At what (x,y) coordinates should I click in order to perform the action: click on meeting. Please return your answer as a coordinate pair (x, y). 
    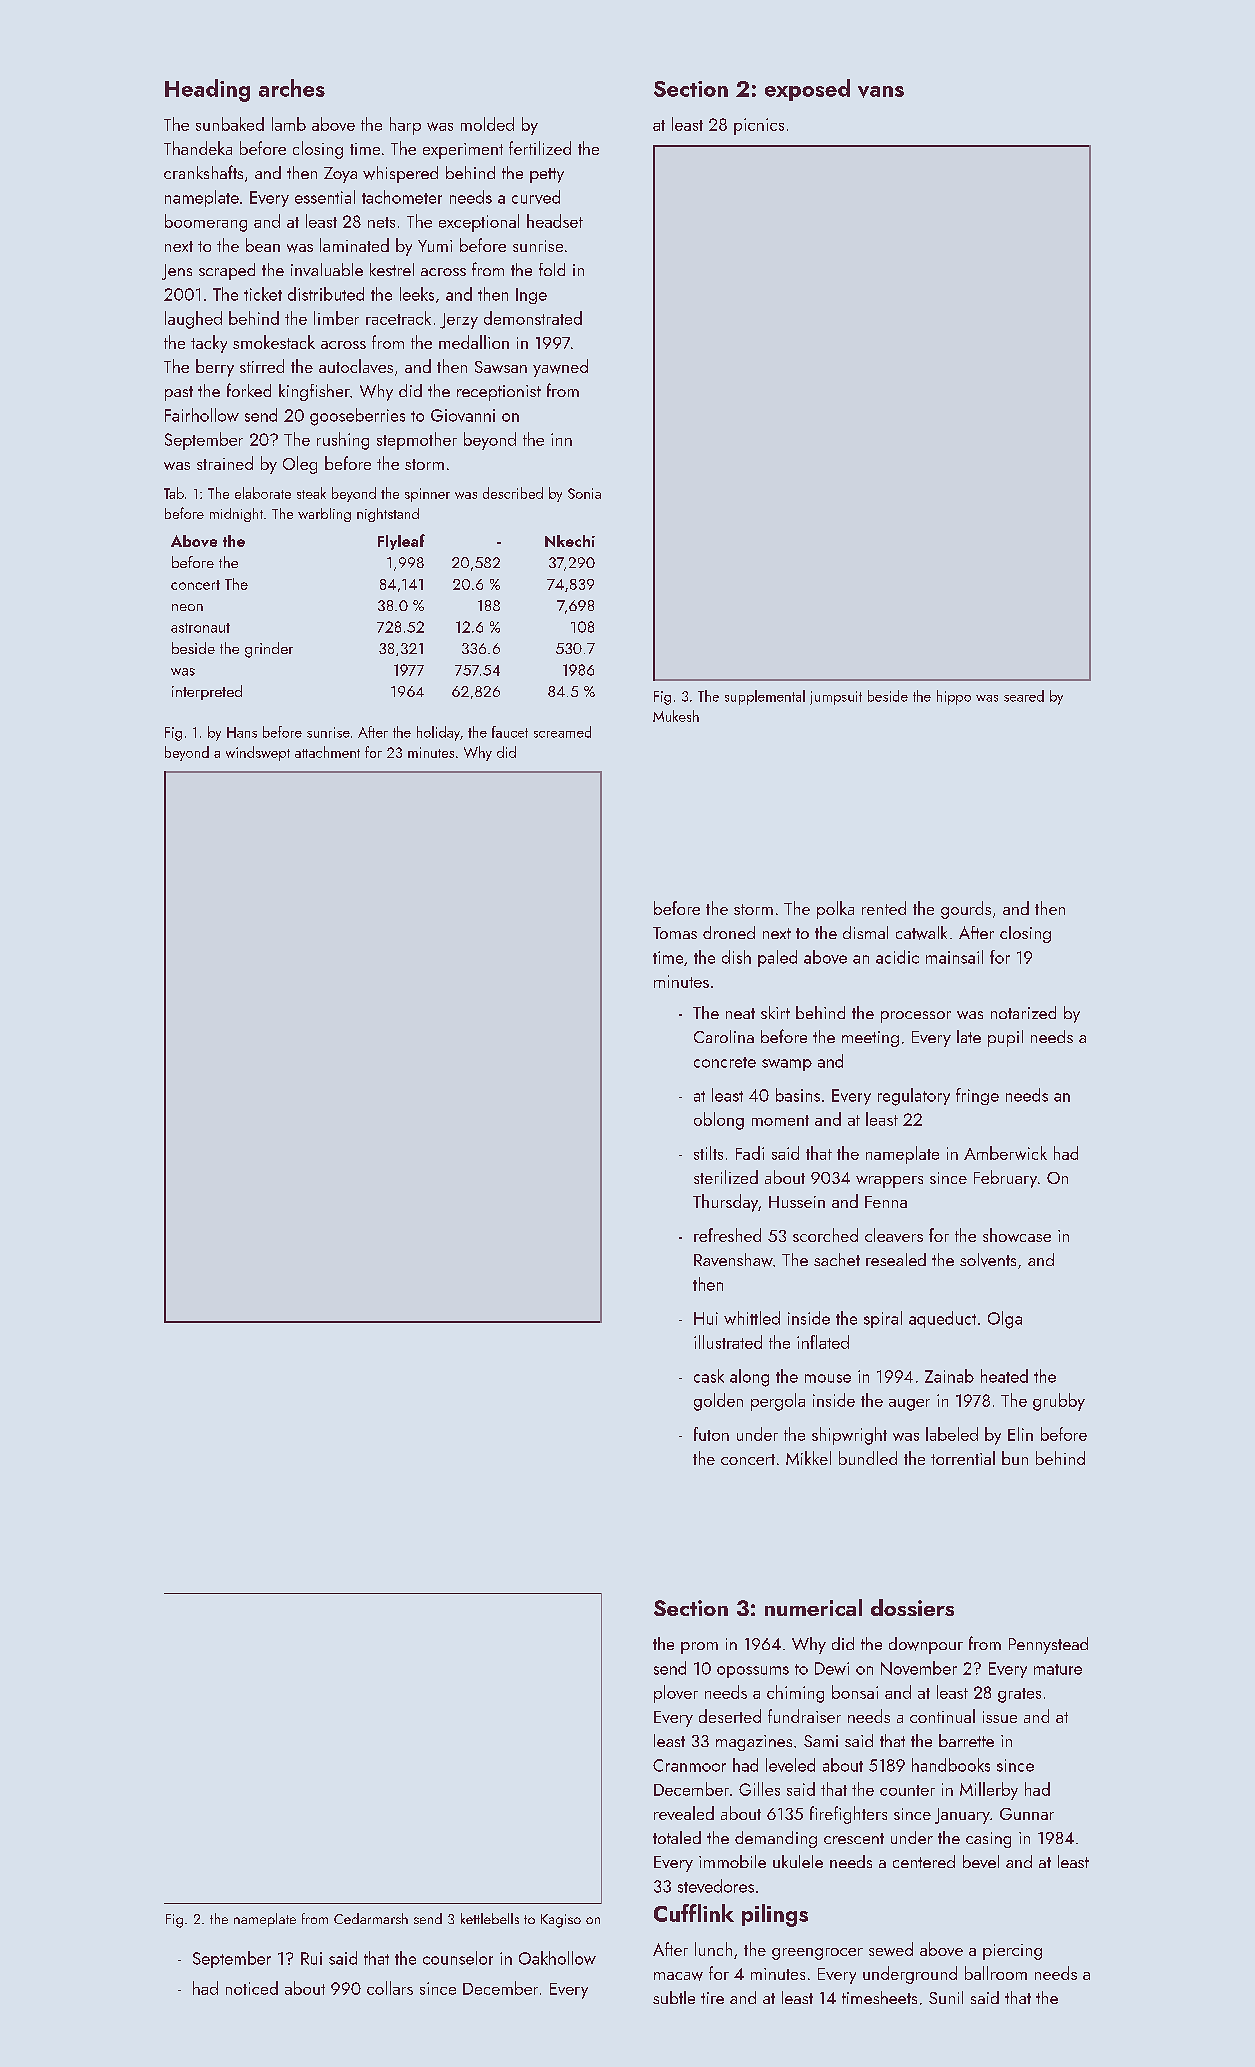
    Looking at the image, I should click on (870, 1039).
